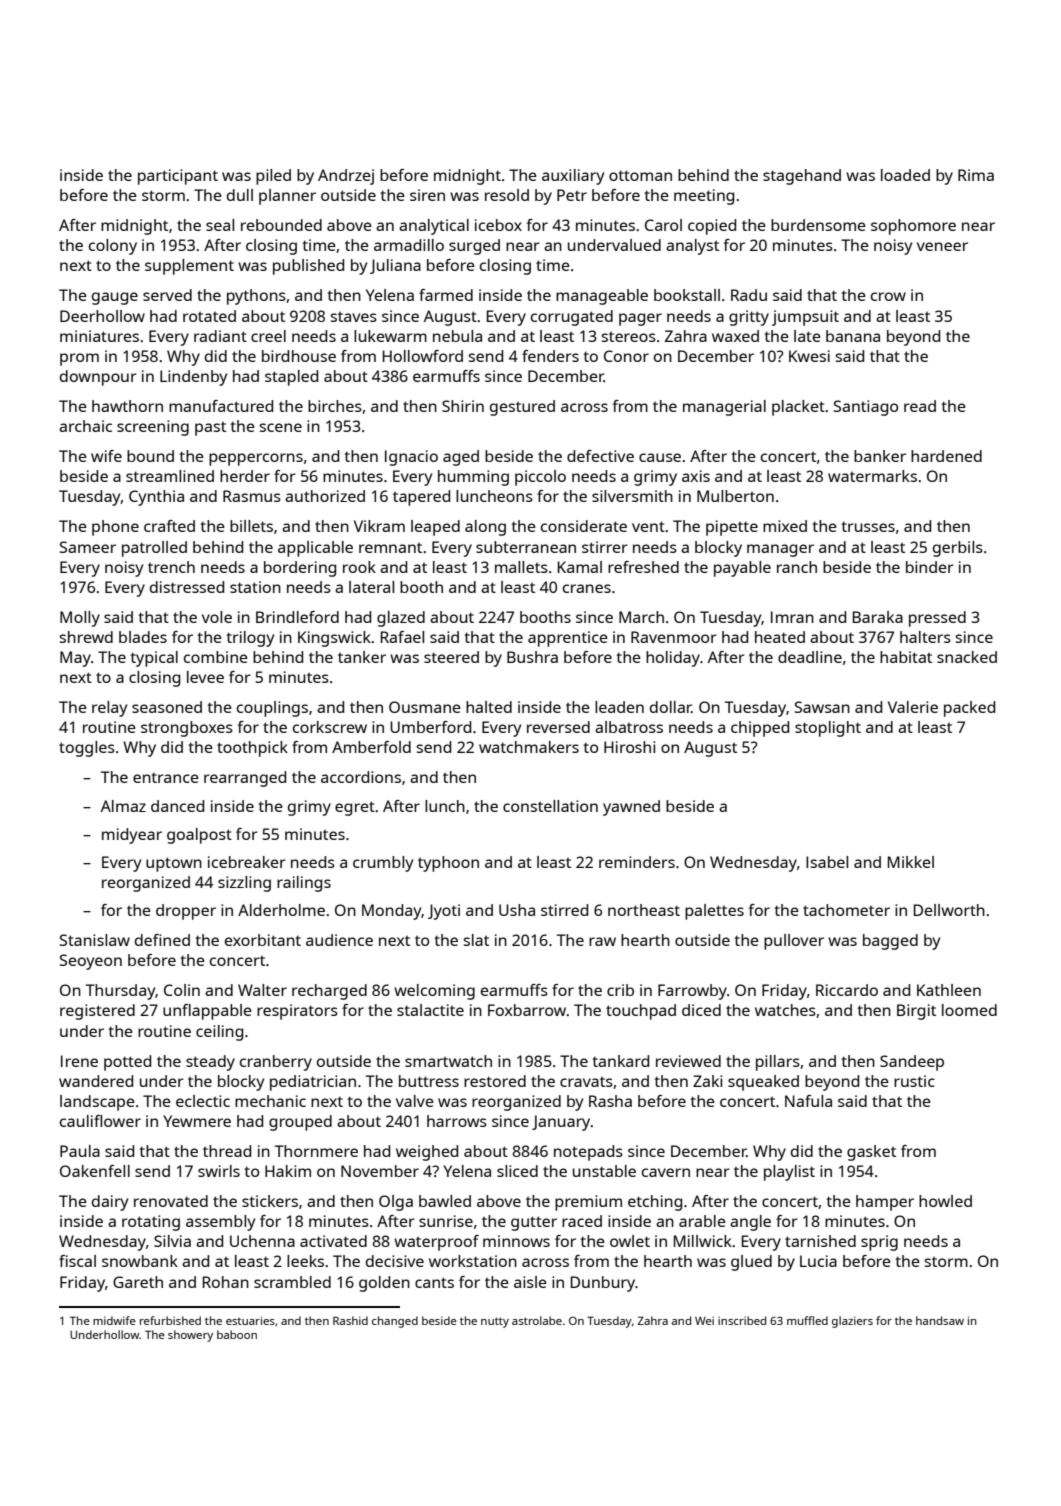  Describe the element at coordinates (495, 1322) in the screenshot. I see `nutty` at that location.
